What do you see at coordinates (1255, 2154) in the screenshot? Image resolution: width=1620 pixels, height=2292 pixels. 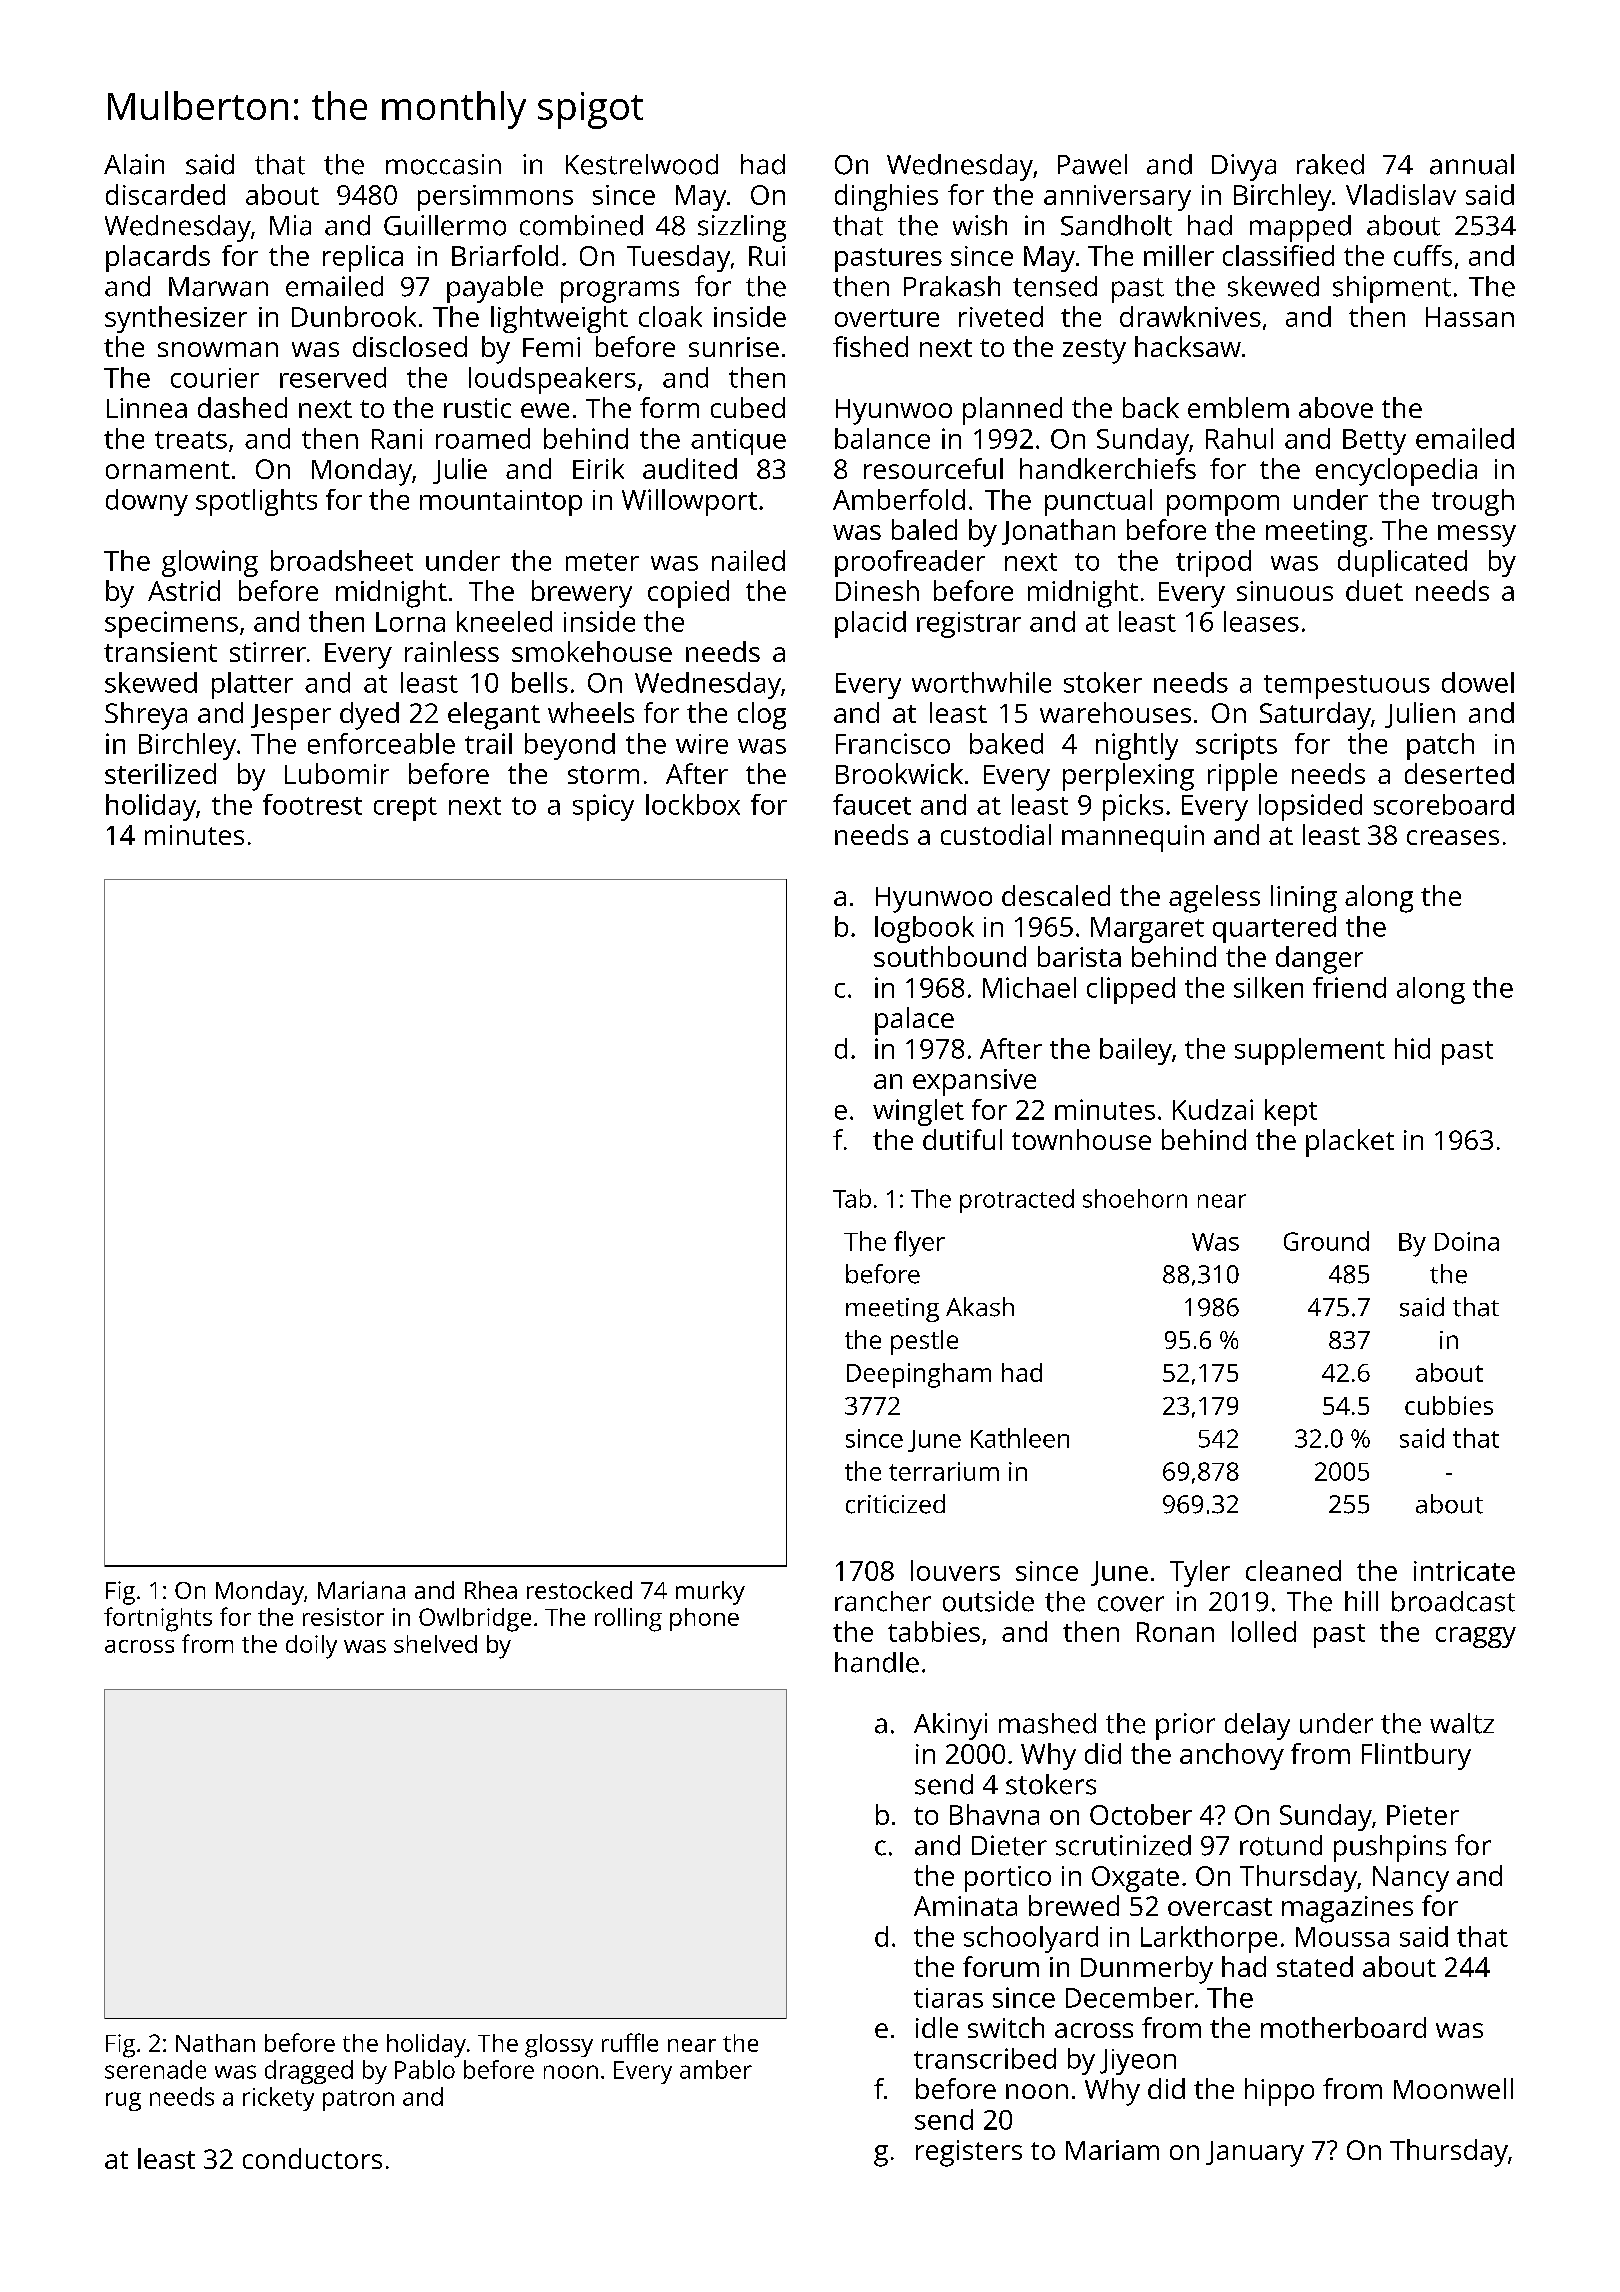 I see `January` at bounding box center [1255, 2154].
